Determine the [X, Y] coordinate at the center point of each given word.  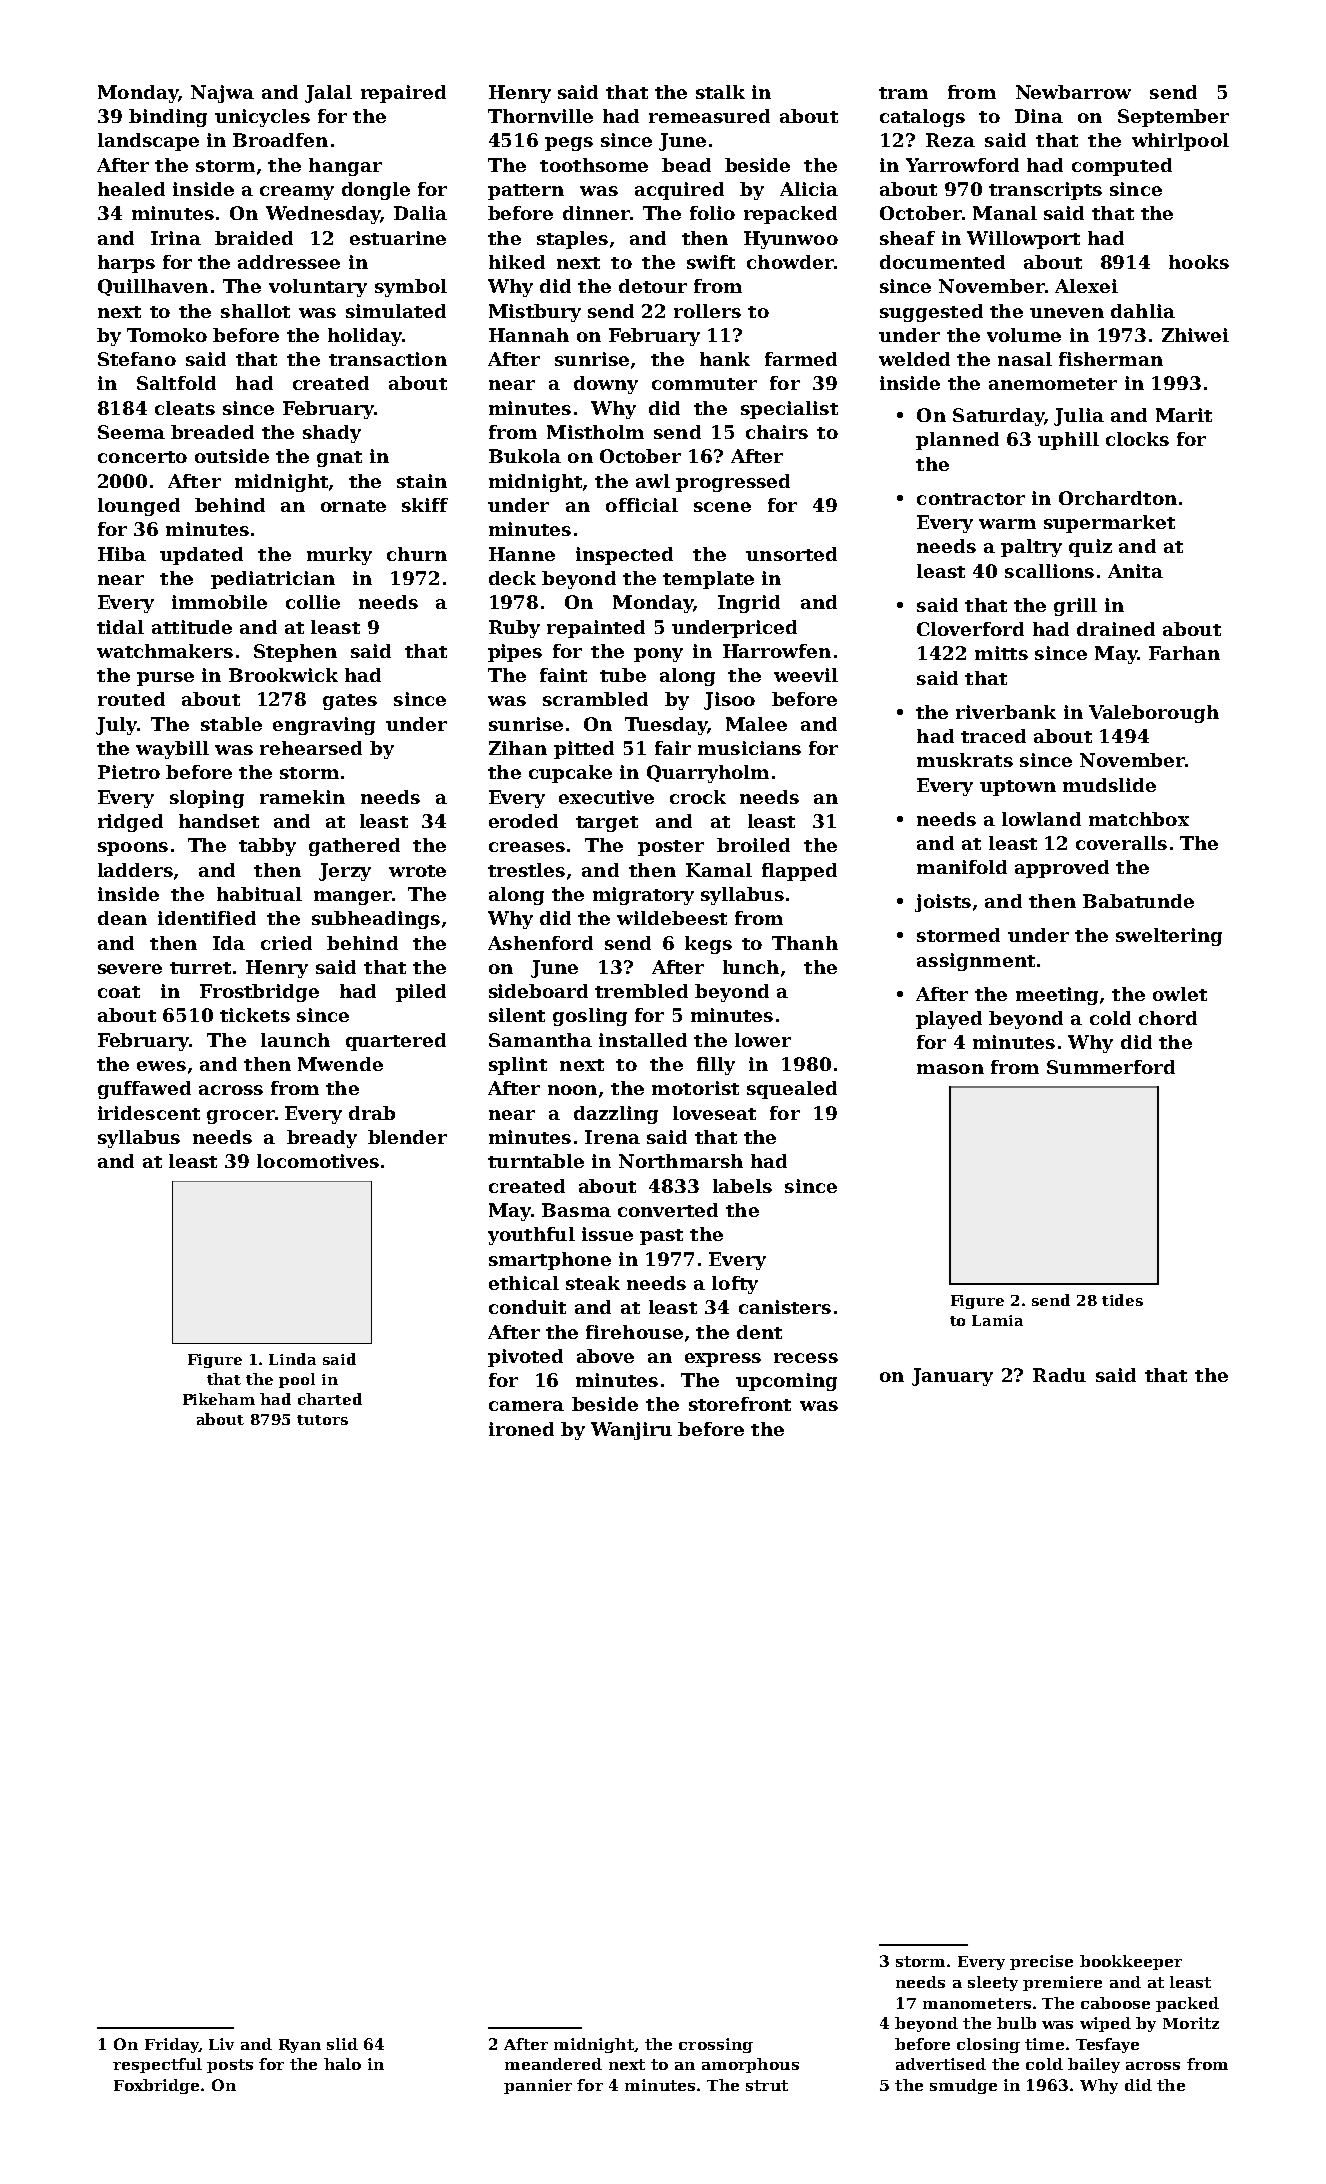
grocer [240, 1117]
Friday [172, 2045]
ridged [130, 823]
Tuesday [666, 726]
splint [518, 1066]
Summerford [1111, 1067]
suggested [931, 313]
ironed [521, 1429]
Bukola [525, 456]
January [952, 1377]
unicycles [262, 118]
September [1173, 118]
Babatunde [1138, 901]
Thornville [540, 116]
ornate [353, 506]
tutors [322, 1420]
